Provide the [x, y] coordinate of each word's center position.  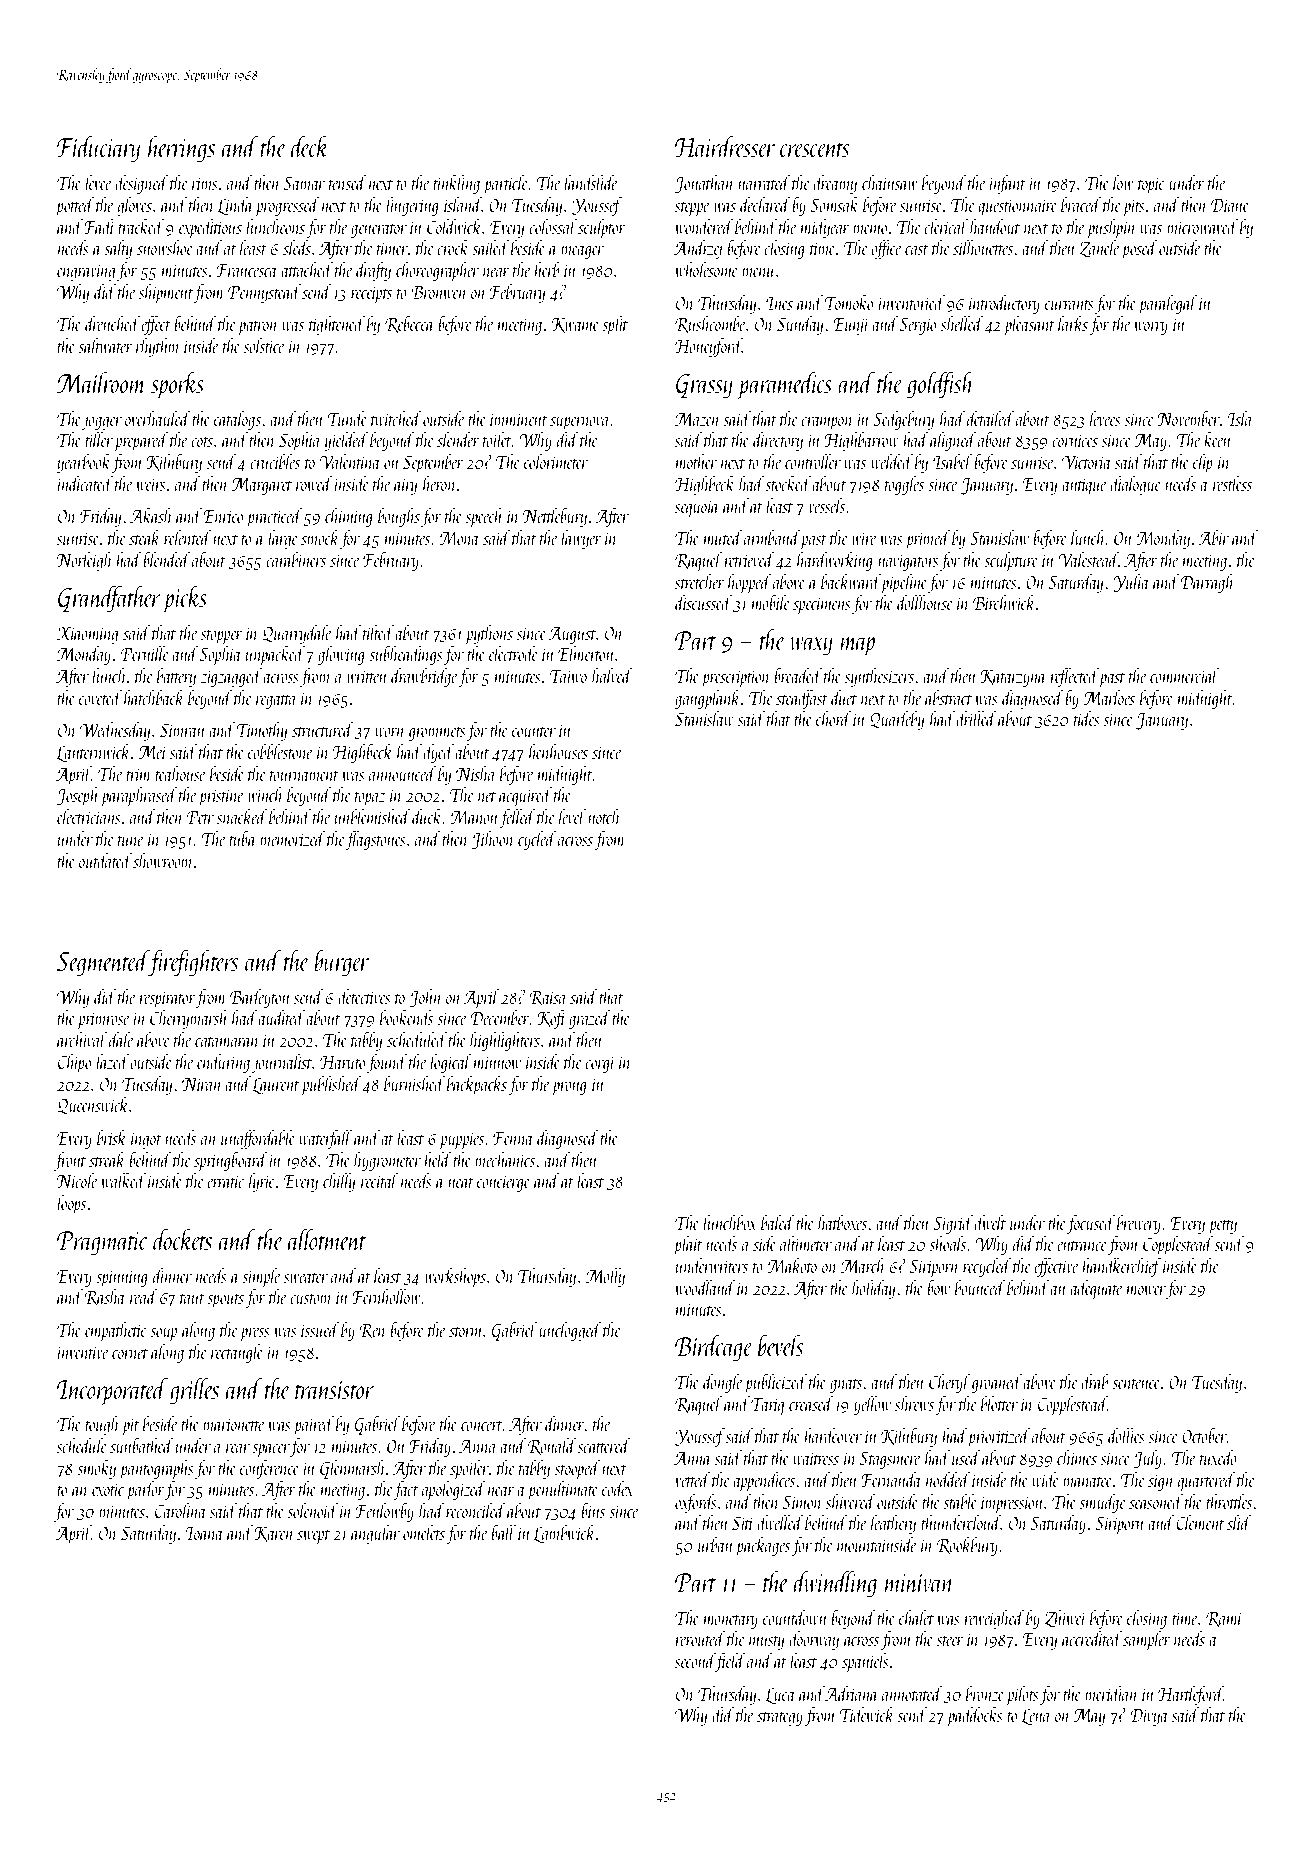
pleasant [1029, 325]
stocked [788, 483]
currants [1069, 305]
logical [451, 1063]
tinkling [456, 184]
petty [1223, 1227]
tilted [378, 632]
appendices [764, 1481]
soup [163, 1334]
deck [310, 146]
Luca [780, 1696]
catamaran [226, 1042]
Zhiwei [1065, 1619]
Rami [1224, 1619]
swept [313, 1537]
